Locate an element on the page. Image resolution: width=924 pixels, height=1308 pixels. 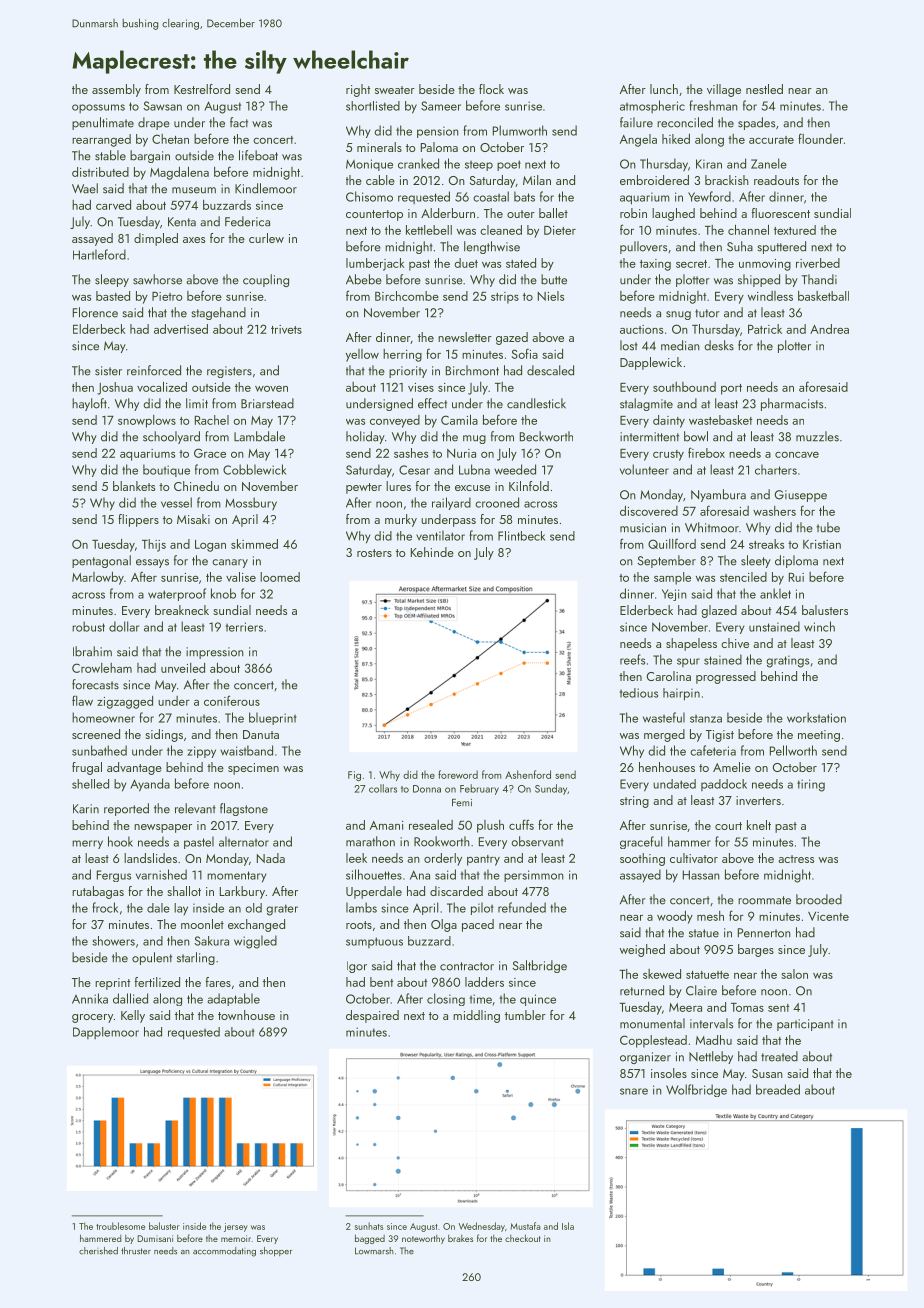
loomed is located at coordinates (280, 577).
